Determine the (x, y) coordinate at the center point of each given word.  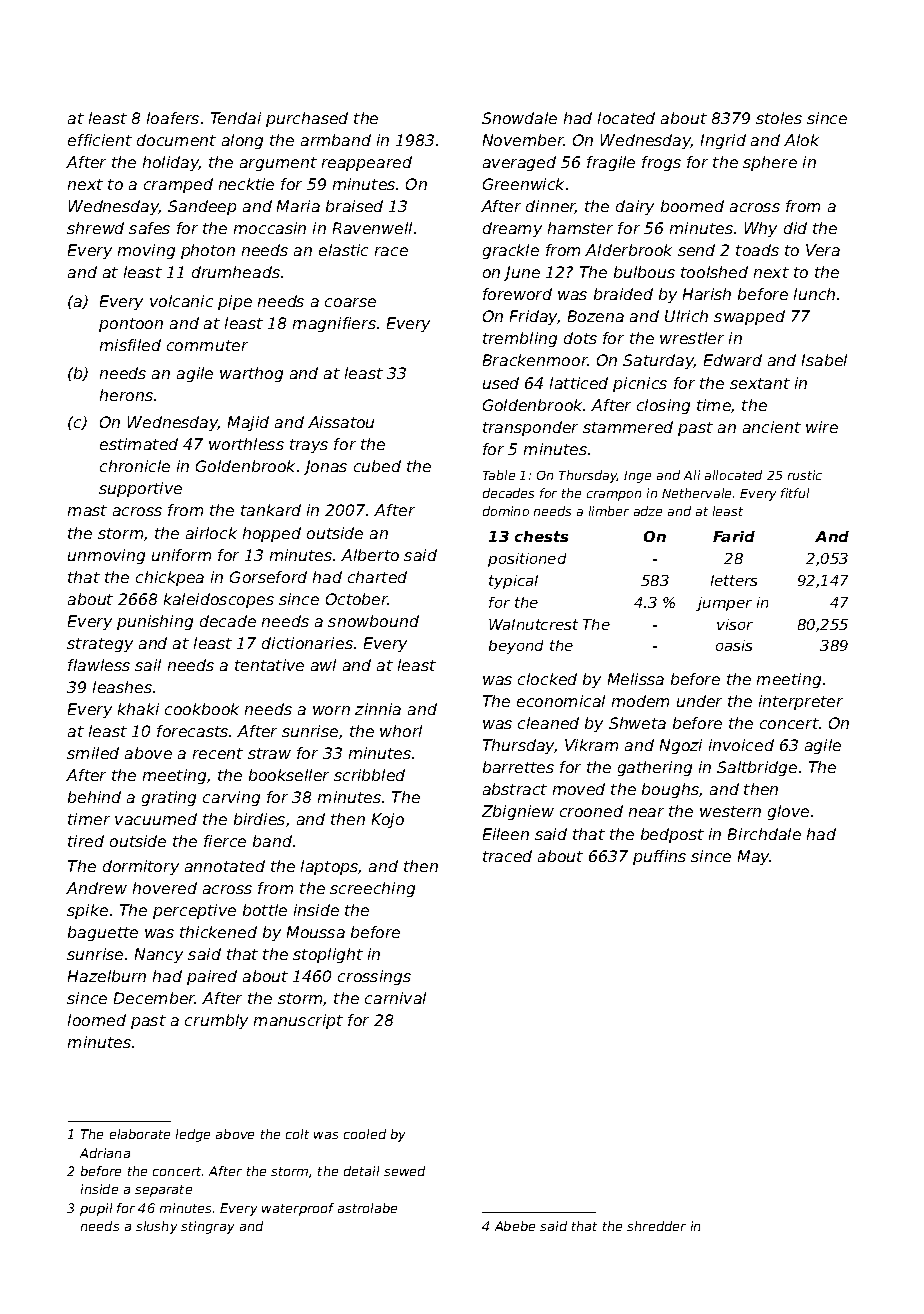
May (754, 857)
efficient (100, 140)
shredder (656, 1226)
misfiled (130, 345)
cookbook (202, 709)
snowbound (373, 621)
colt (297, 1134)
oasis (734, 645)
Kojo (388, 820)
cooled (365, 1134)
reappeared (367, 163)
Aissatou (341, 422)
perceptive (194, 911)
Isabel (824, 360)
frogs (661, 163)
